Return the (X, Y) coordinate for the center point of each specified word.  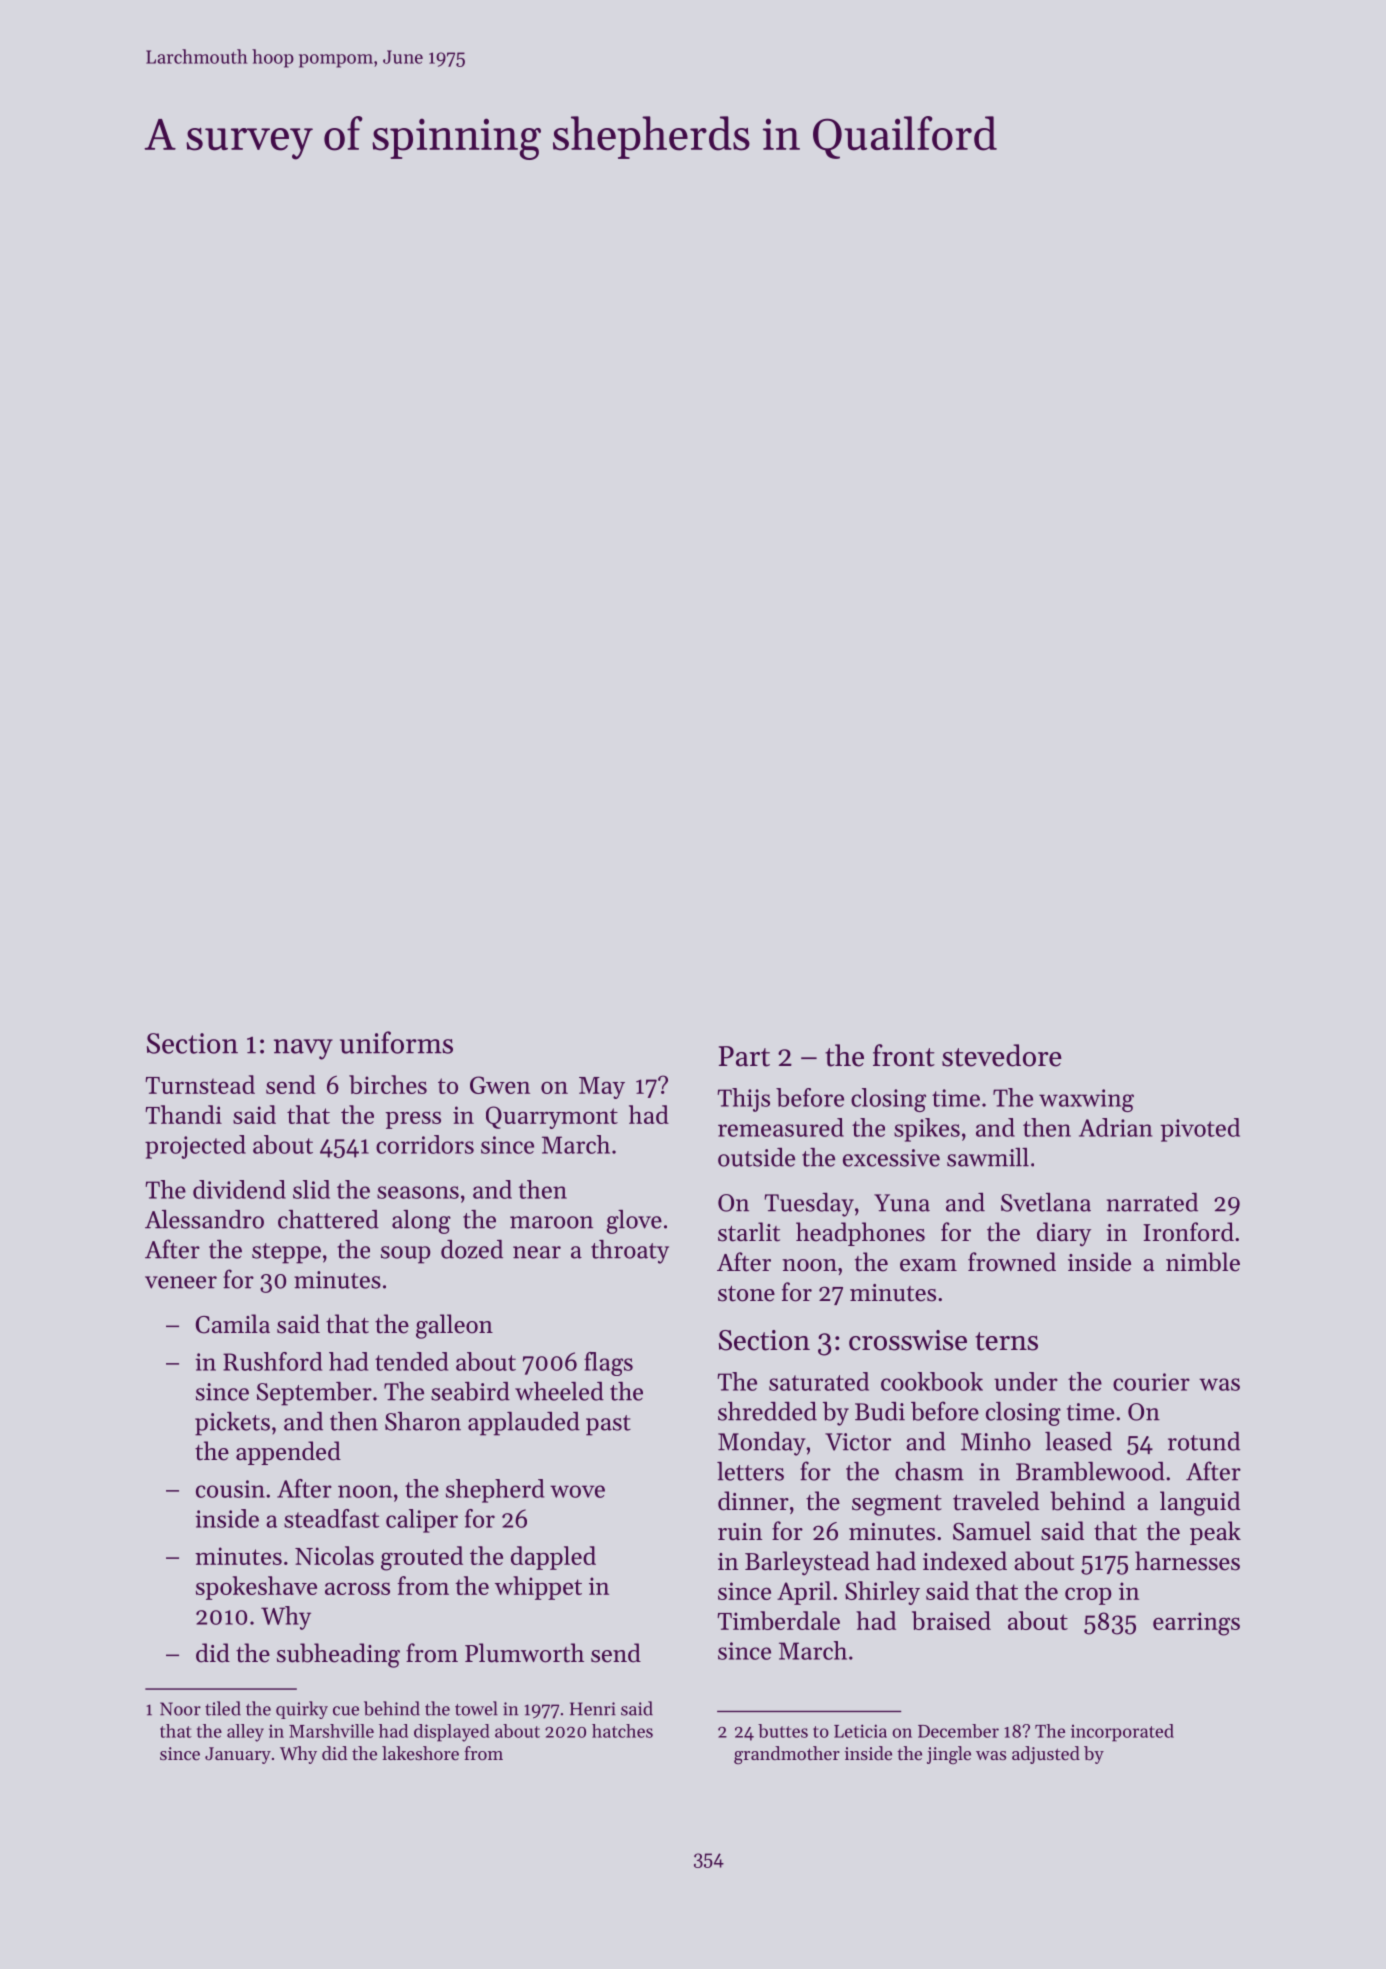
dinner (753, 1501)
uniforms (396, 1042)
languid (1200, 1503)
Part (744, 1056)
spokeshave (256, 1588)
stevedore (1002, 1055)
